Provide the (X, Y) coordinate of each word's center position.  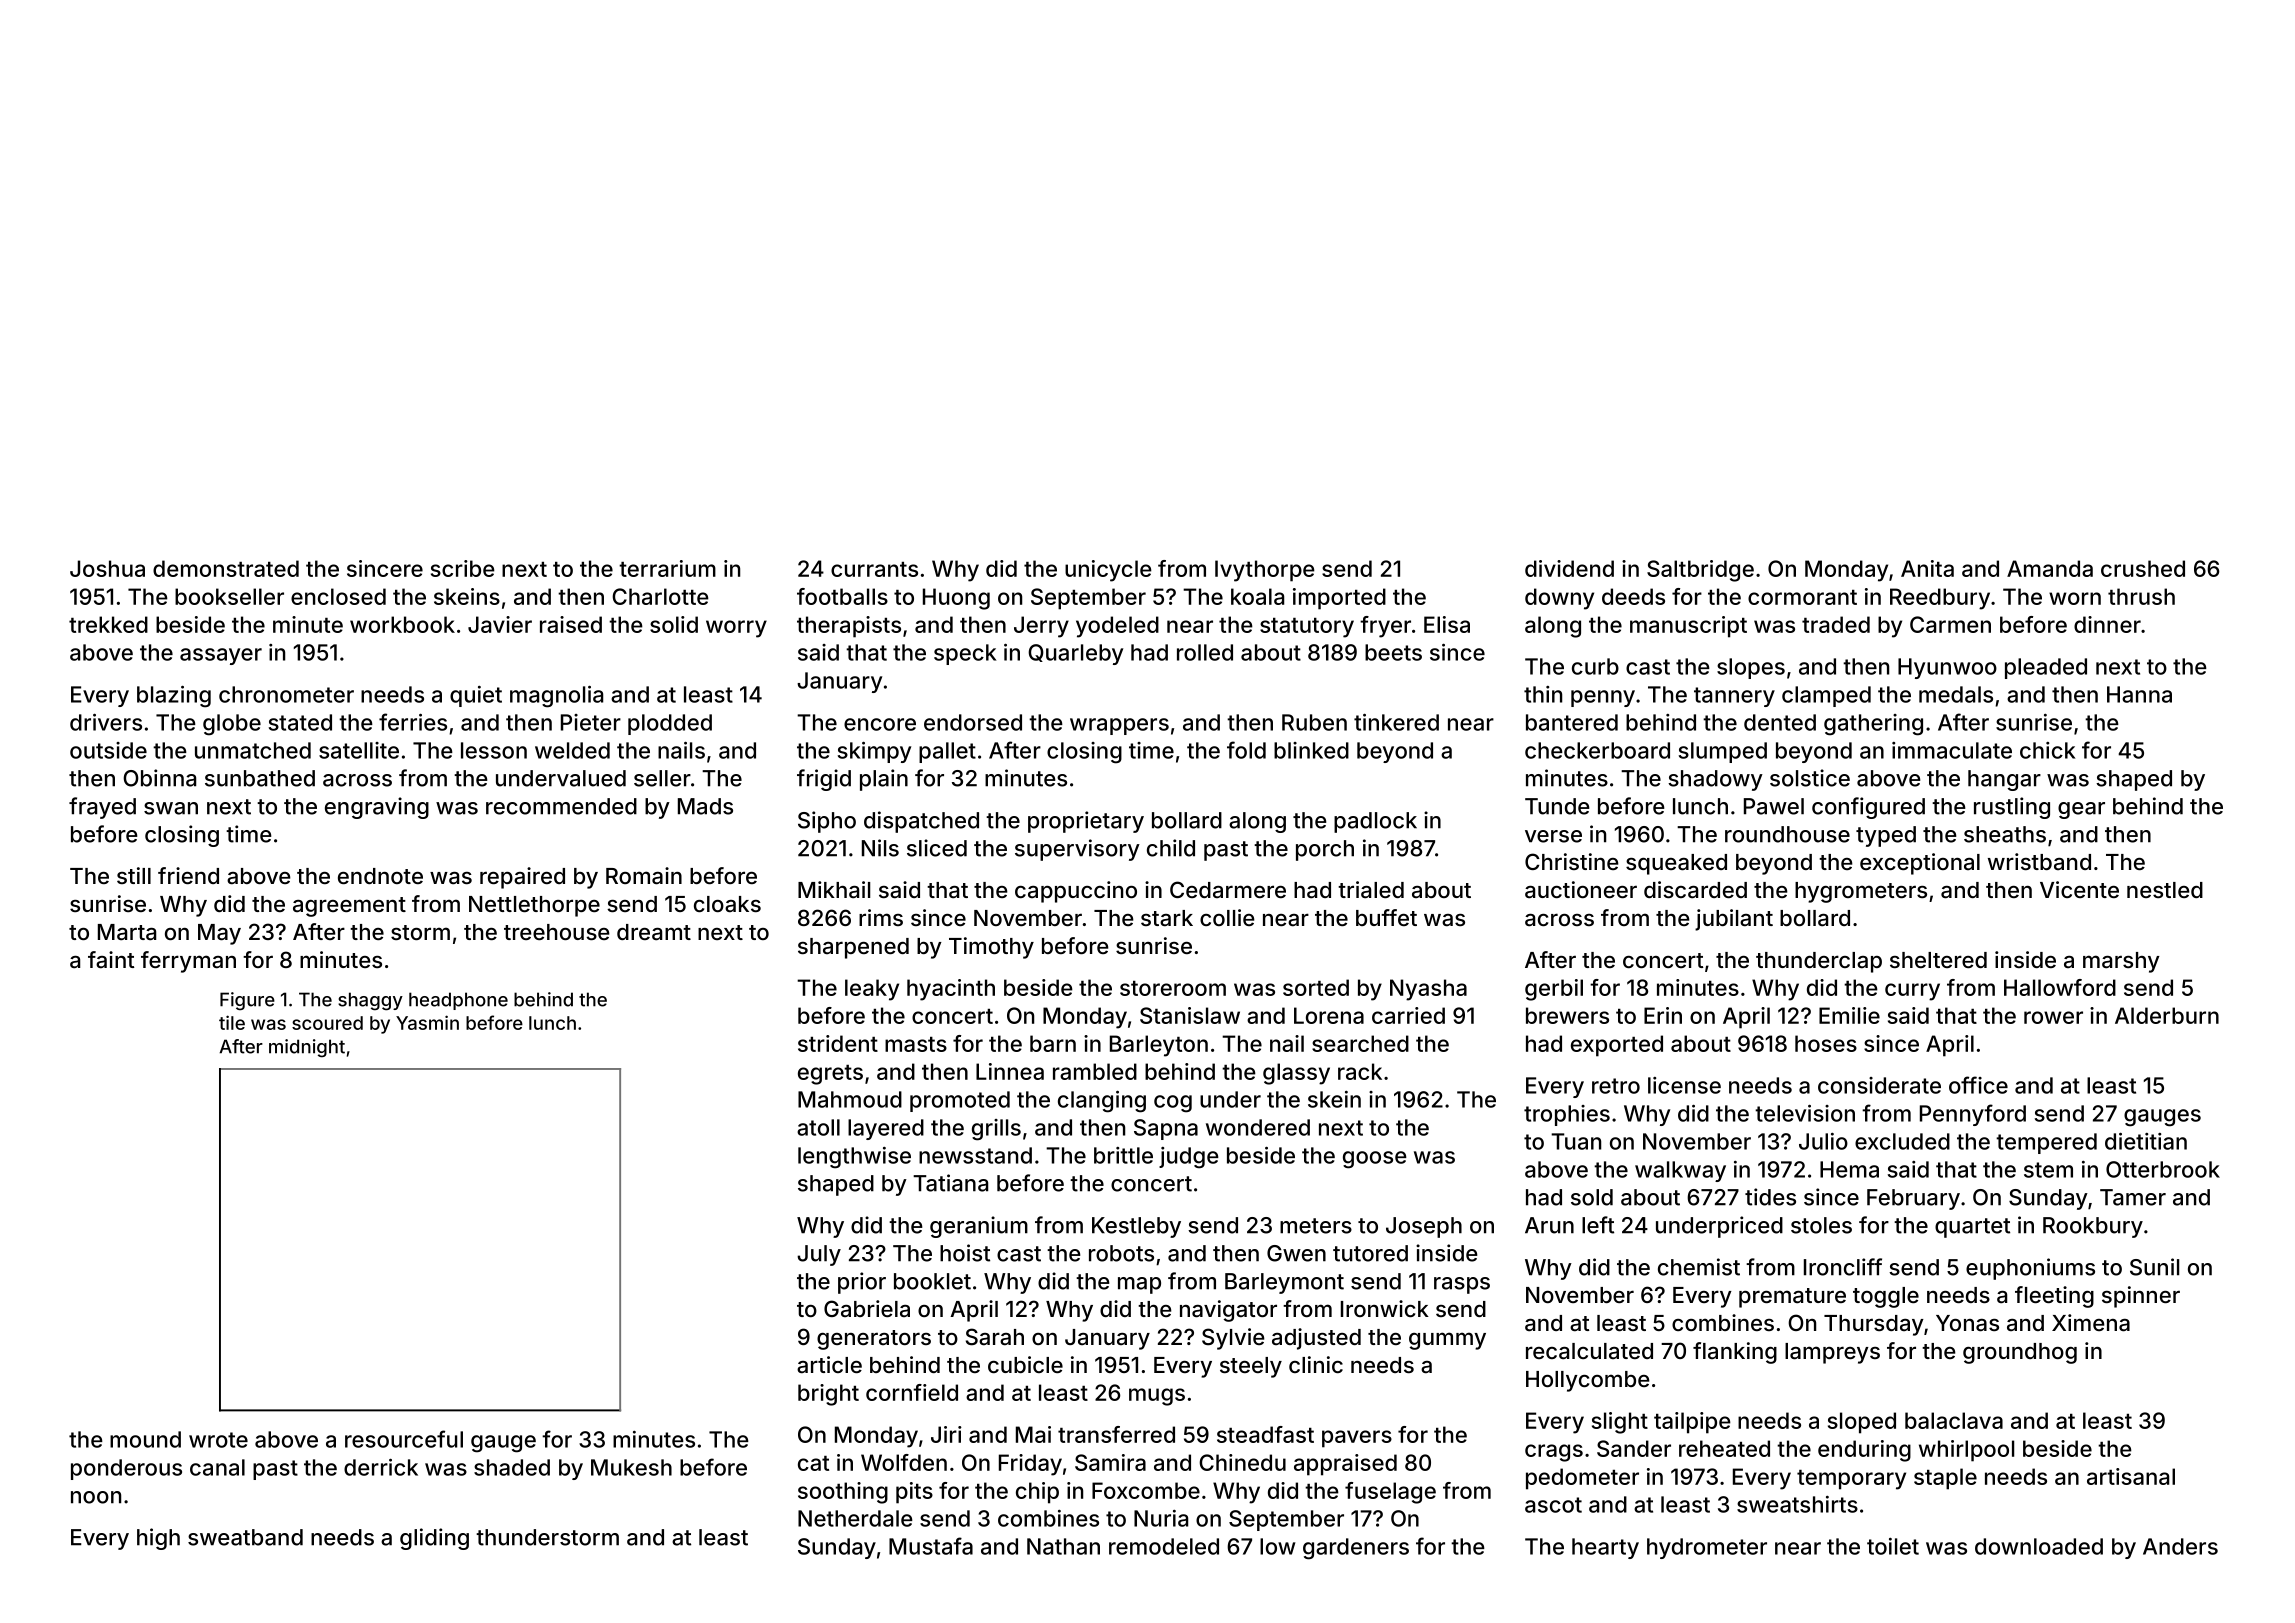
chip (1037, 1493)
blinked (1311, 750)
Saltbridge (1700, 571)
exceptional (1920, 864)
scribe (463, 568)
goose (1375, 1160)
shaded (512, 1467)
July (819, 1255)
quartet (1972, 1228)
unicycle (1108, 571)
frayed (102, 808)
